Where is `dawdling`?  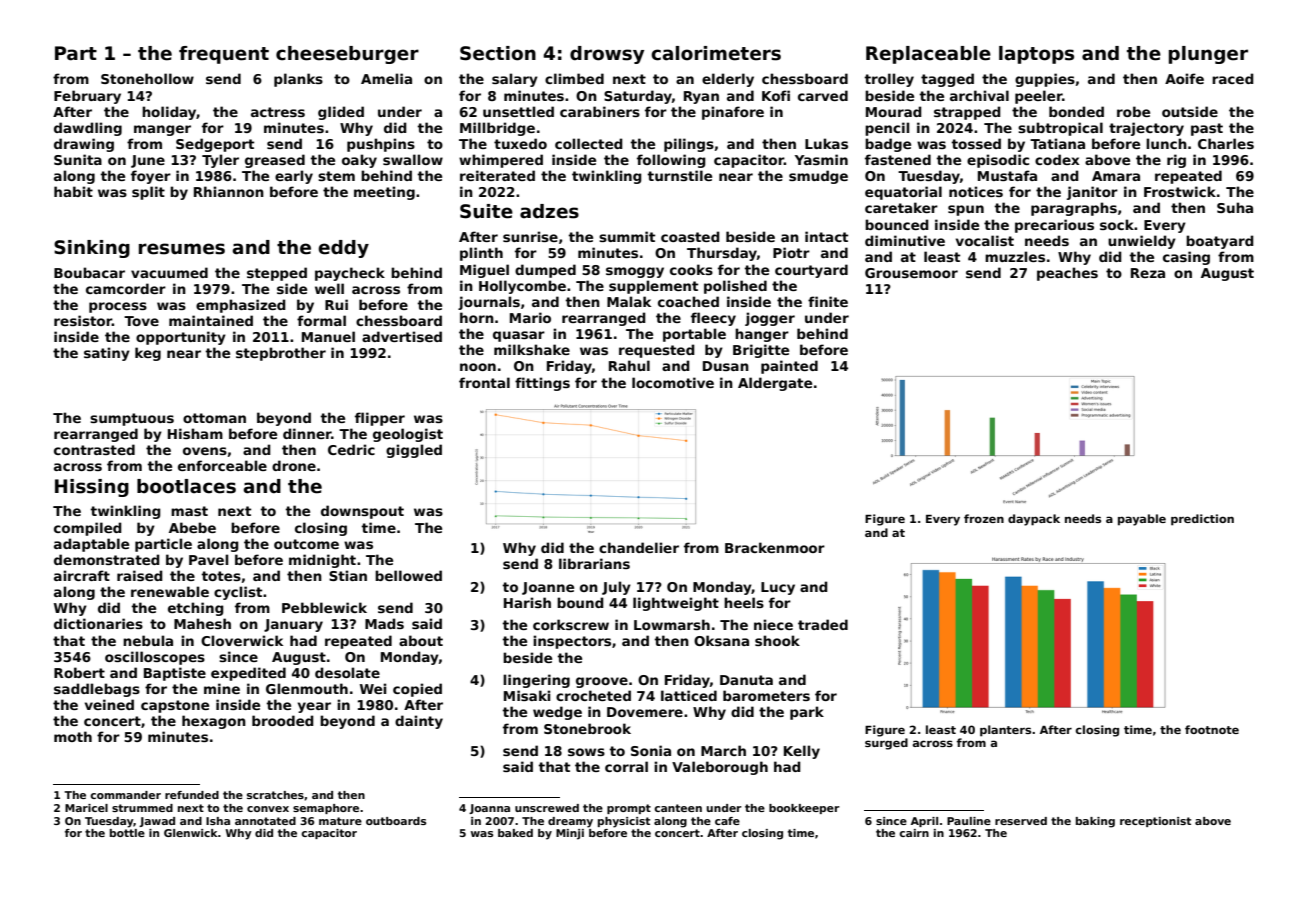 dawdling is located at coordinates (88, 129).
